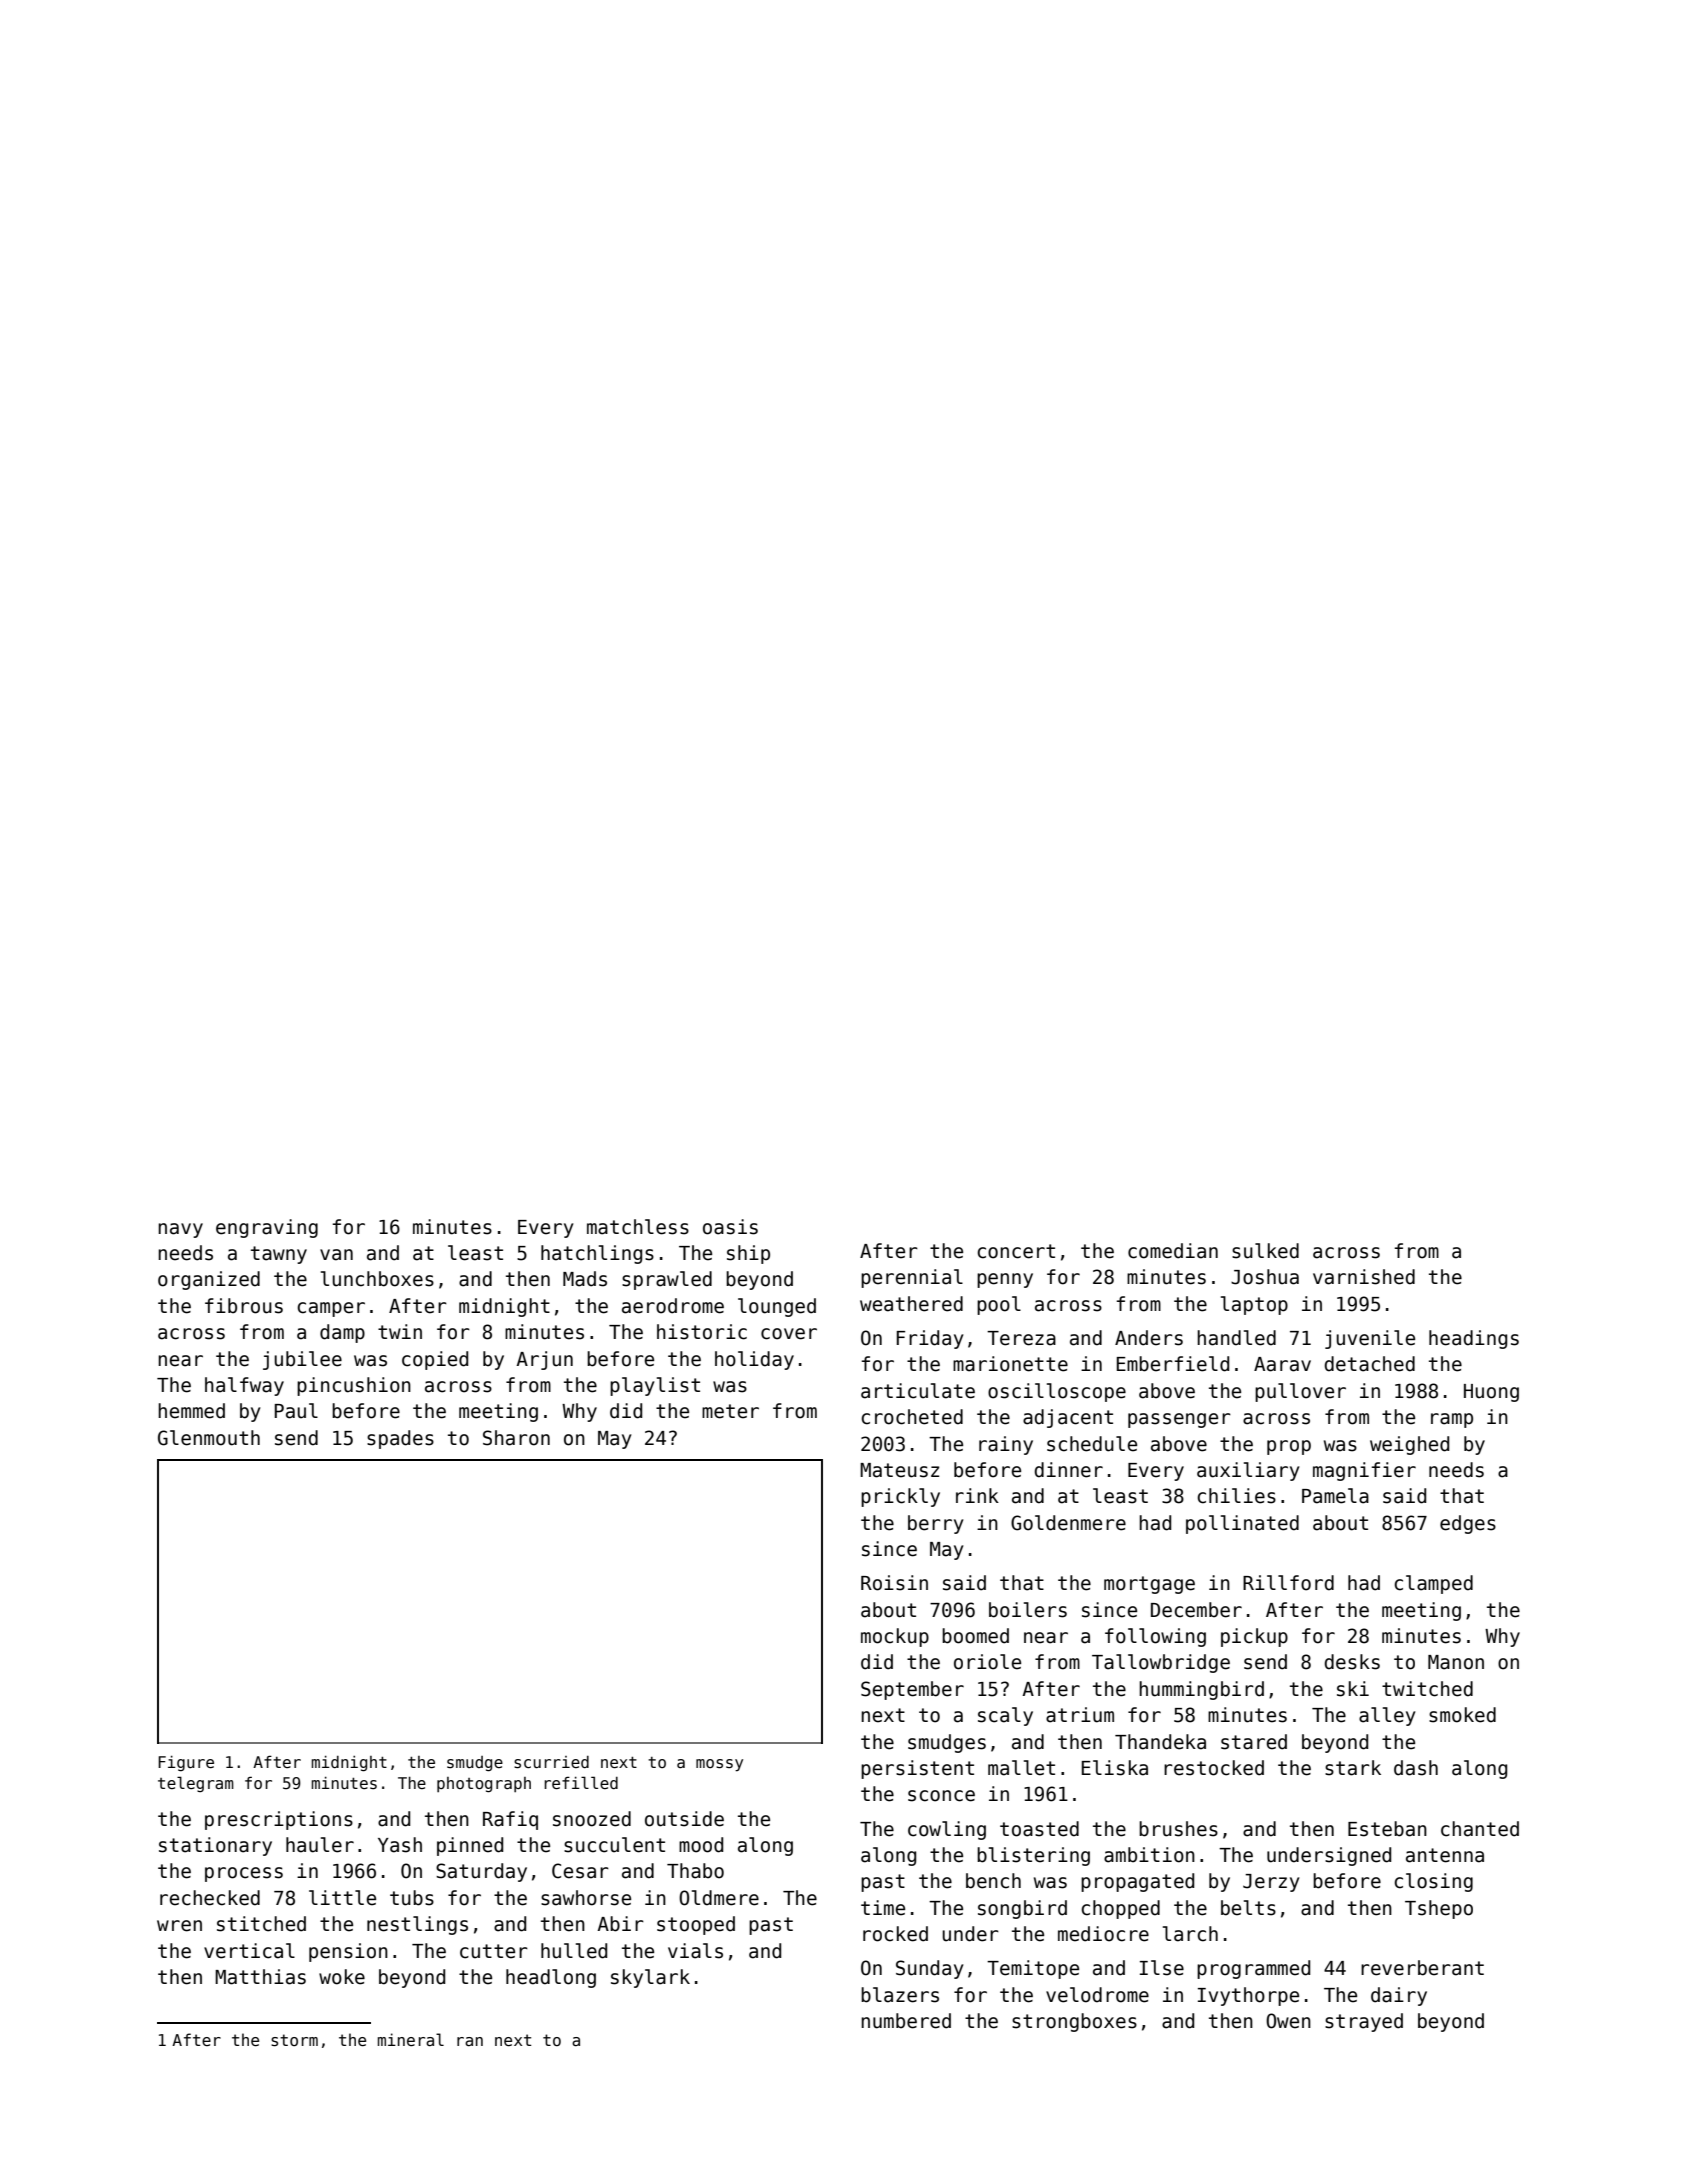 The width and height of the screenshot is (1683, 2178). I want to click on ramp, so click(1452, 1420).
